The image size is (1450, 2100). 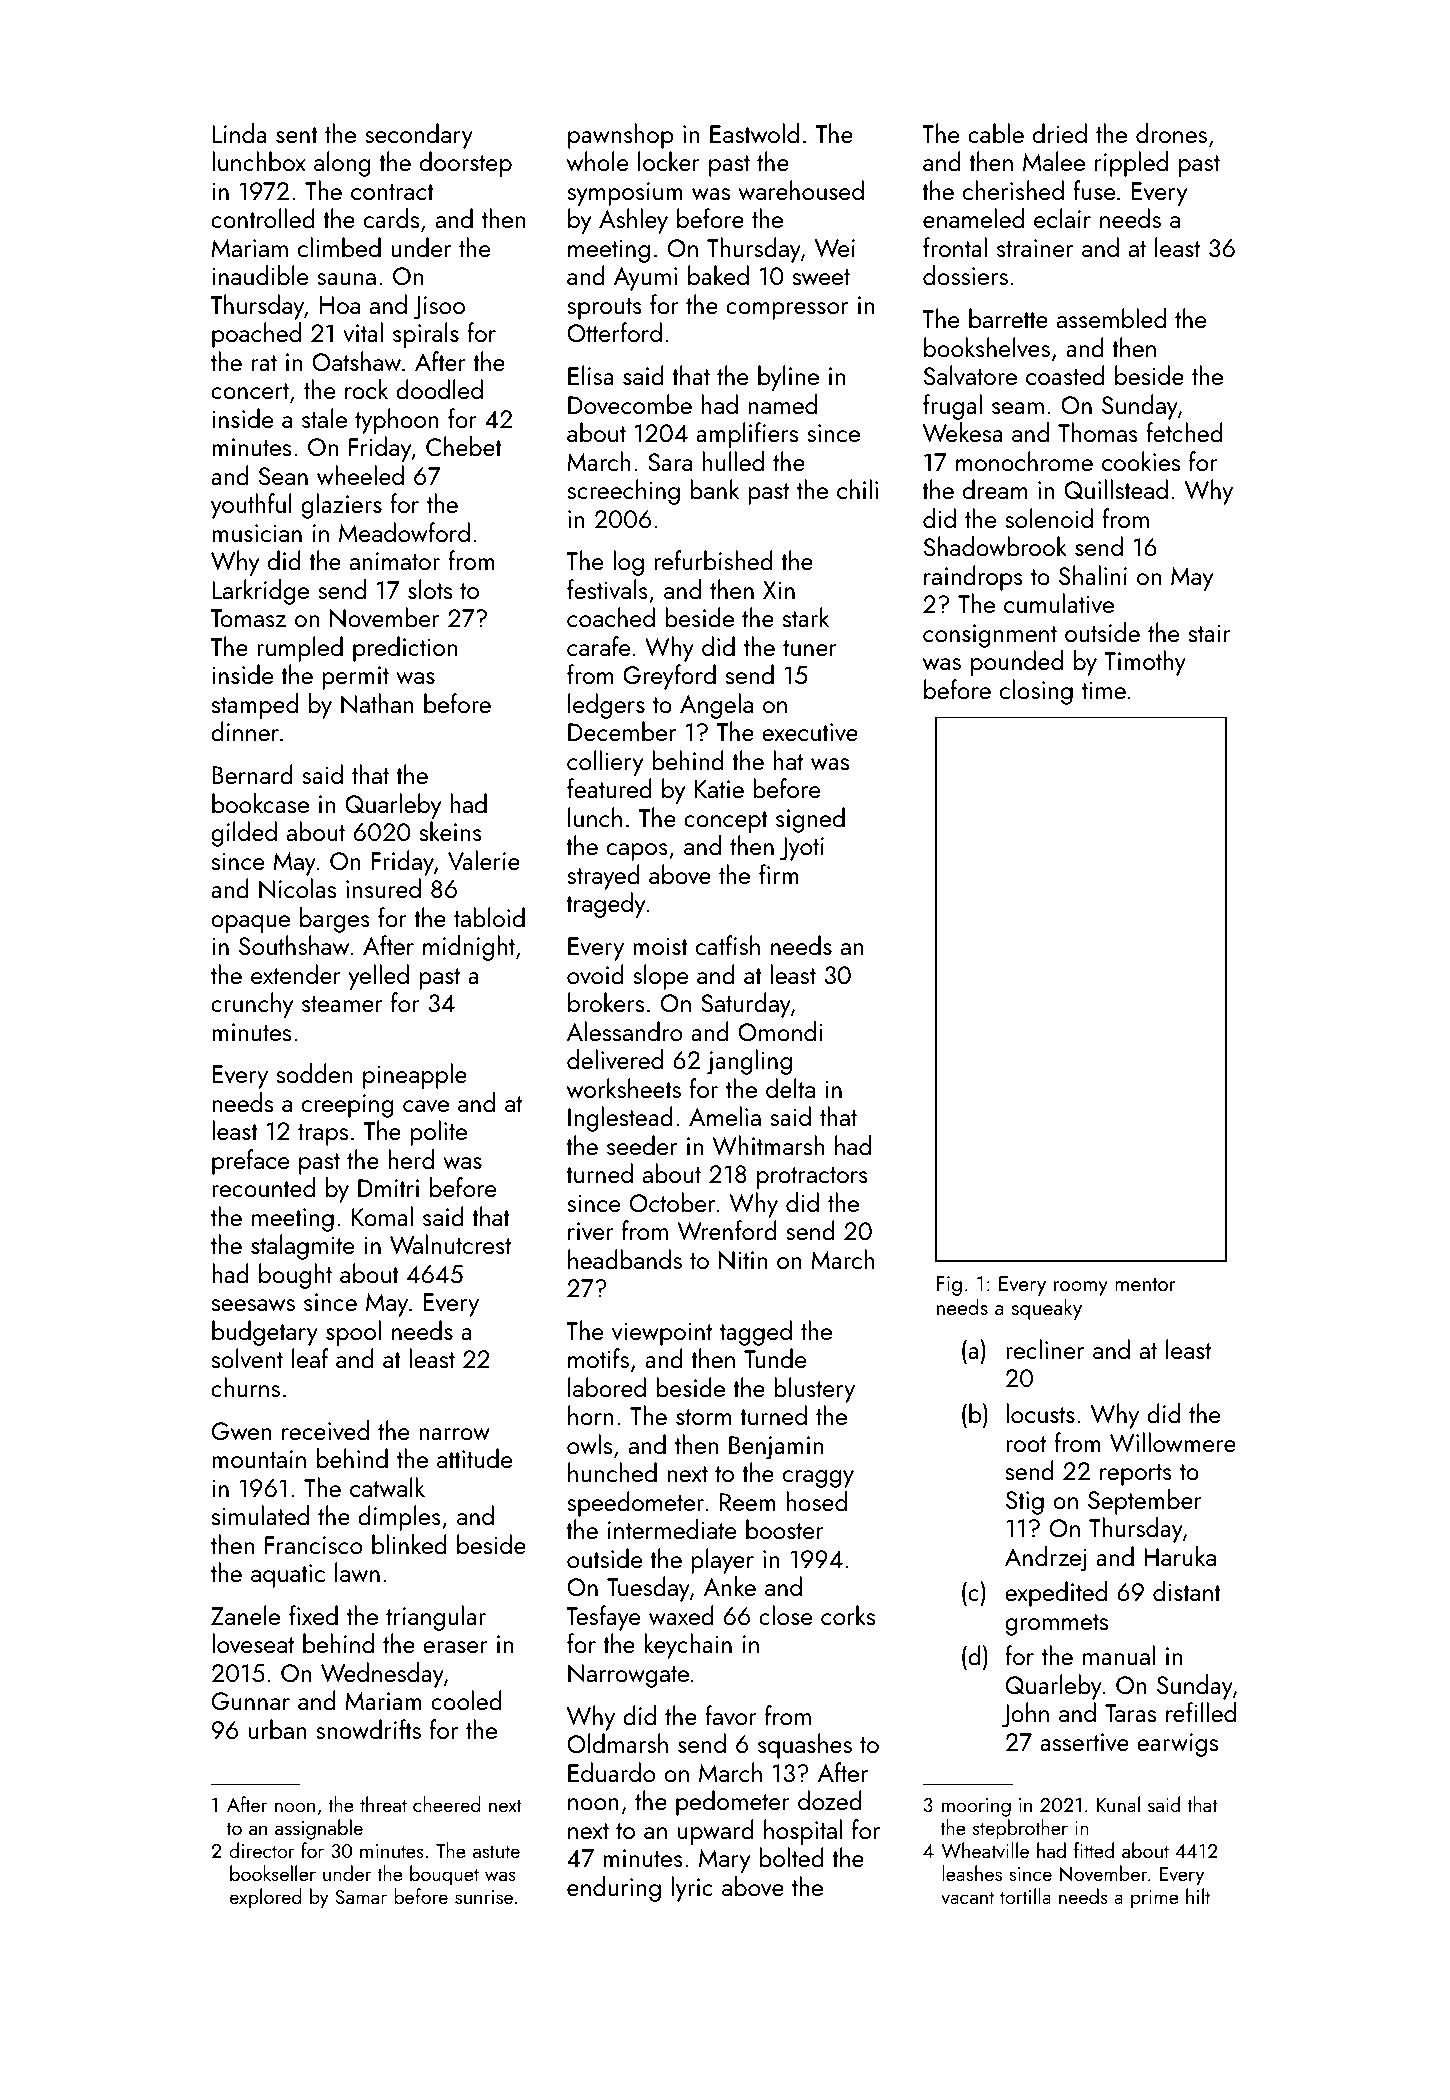 I want to click on midnight, so click(x=469, y=948).
